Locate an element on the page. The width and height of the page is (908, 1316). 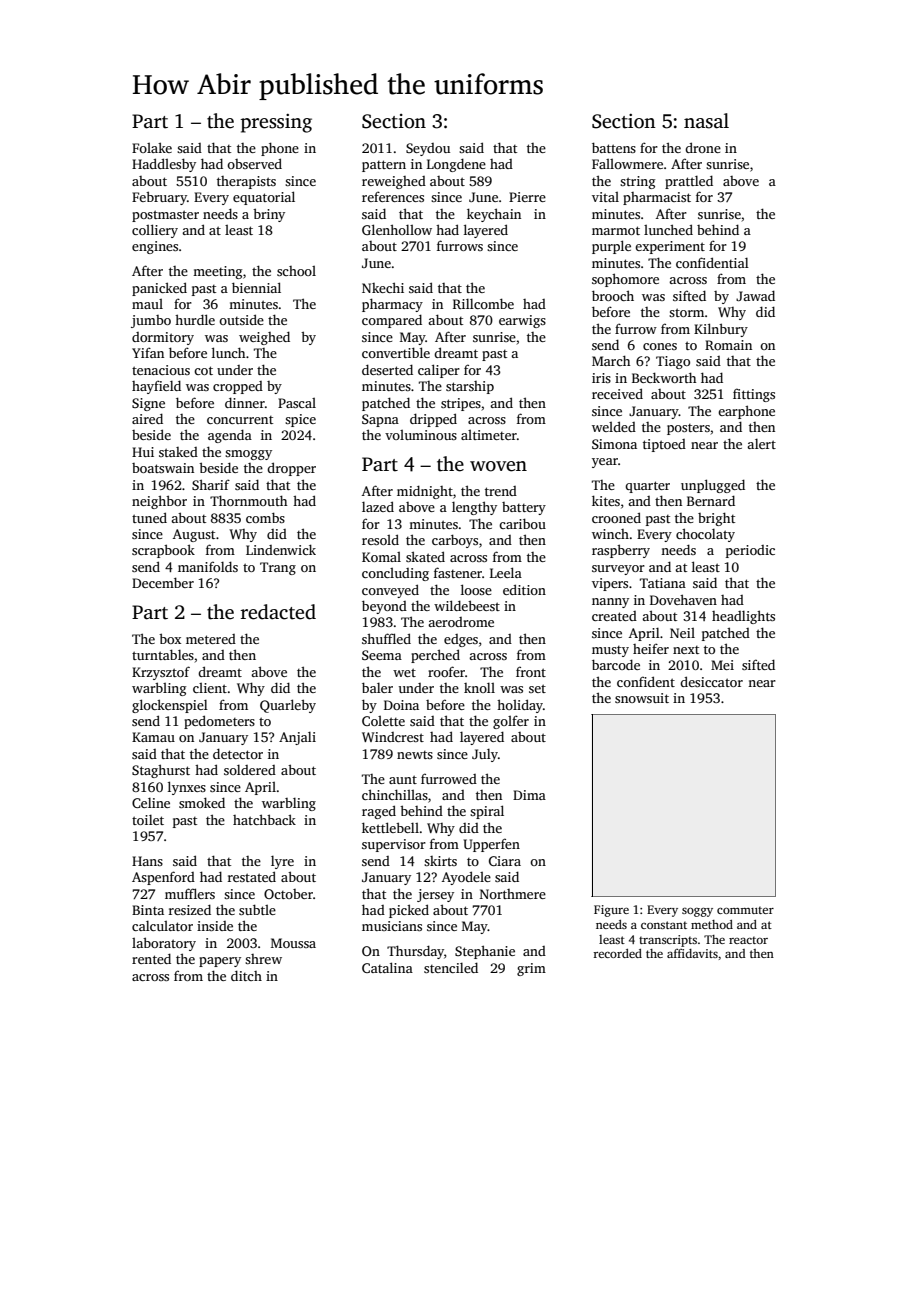
periodic is located at coordinates (750, 551).
